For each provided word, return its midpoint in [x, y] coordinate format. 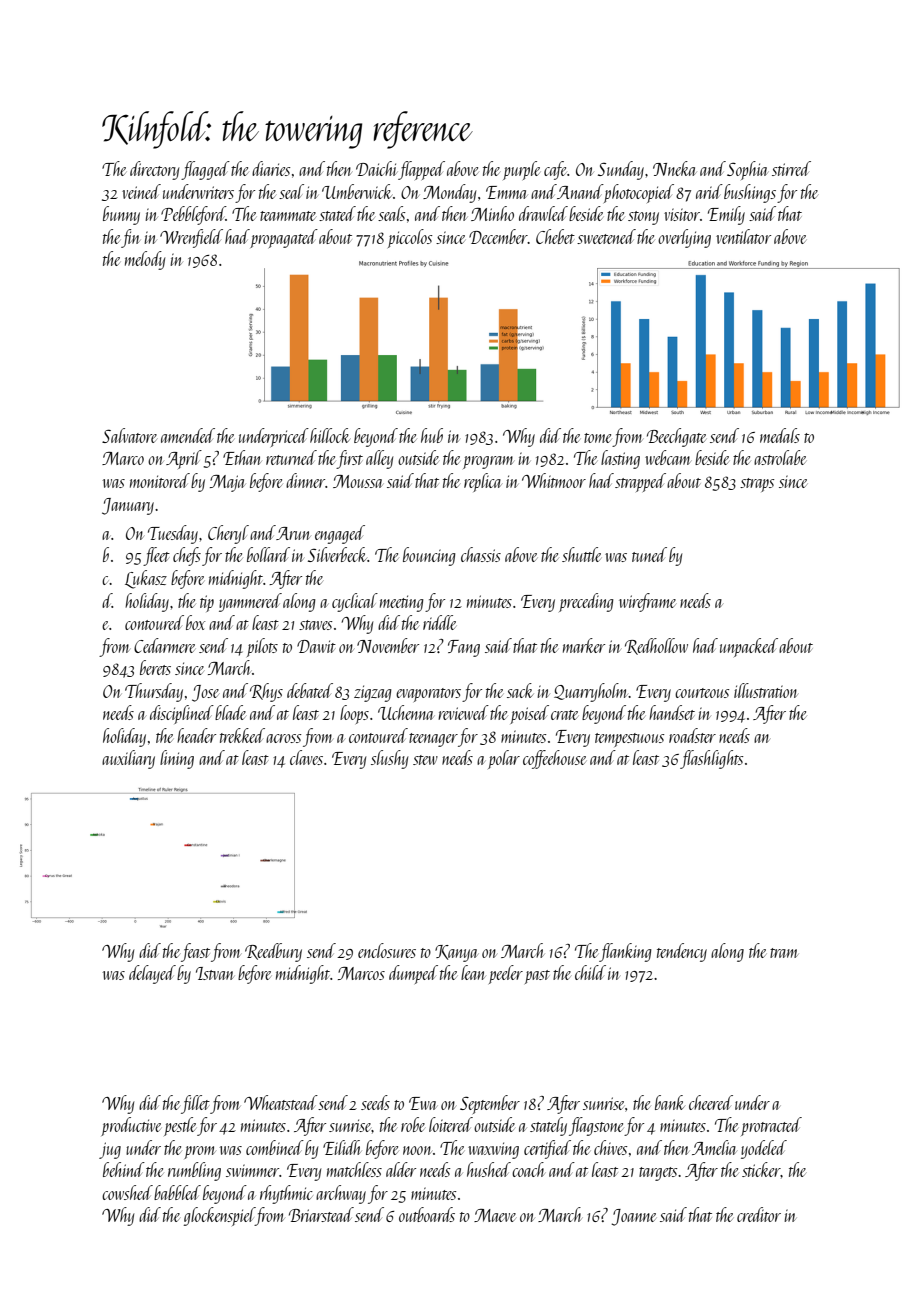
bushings [750, 193]
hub [432, 435]
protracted [771, 1126]
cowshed [127, 1192]
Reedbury [273, 952]
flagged [205, 170]
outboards [427, 1214]
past [537, 977]
